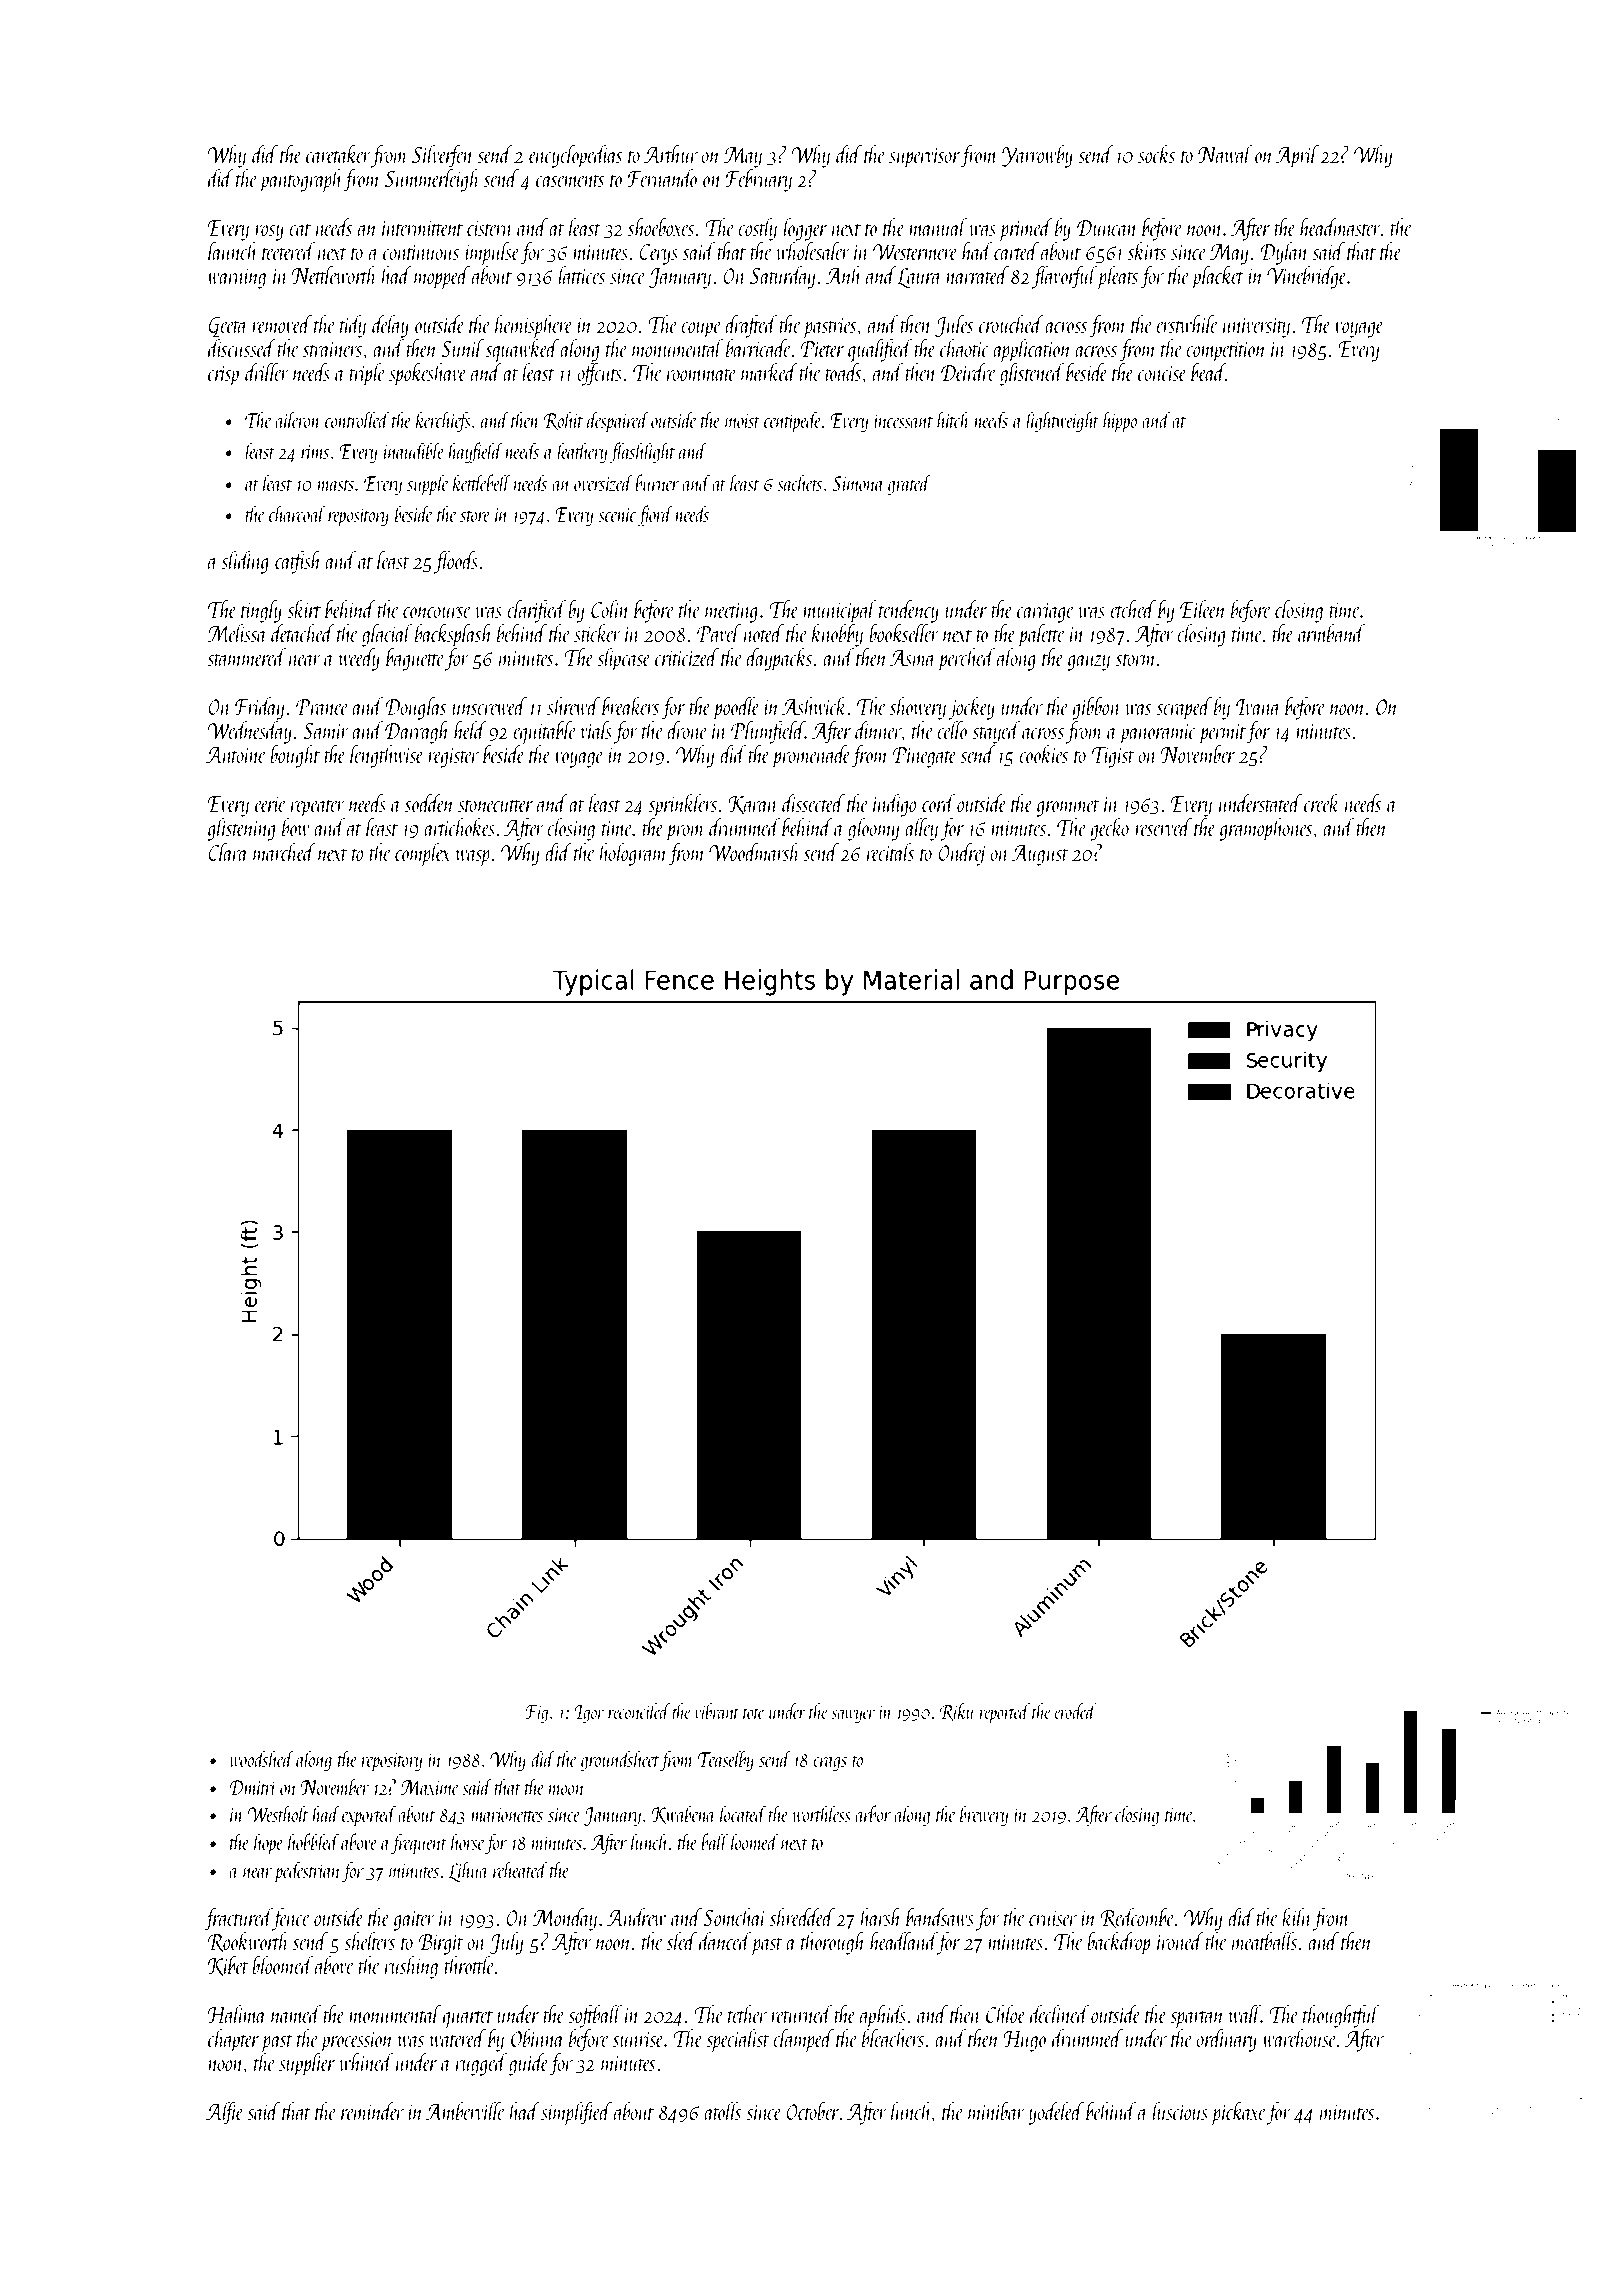  I want to click on sachets, so click(799, 482).
